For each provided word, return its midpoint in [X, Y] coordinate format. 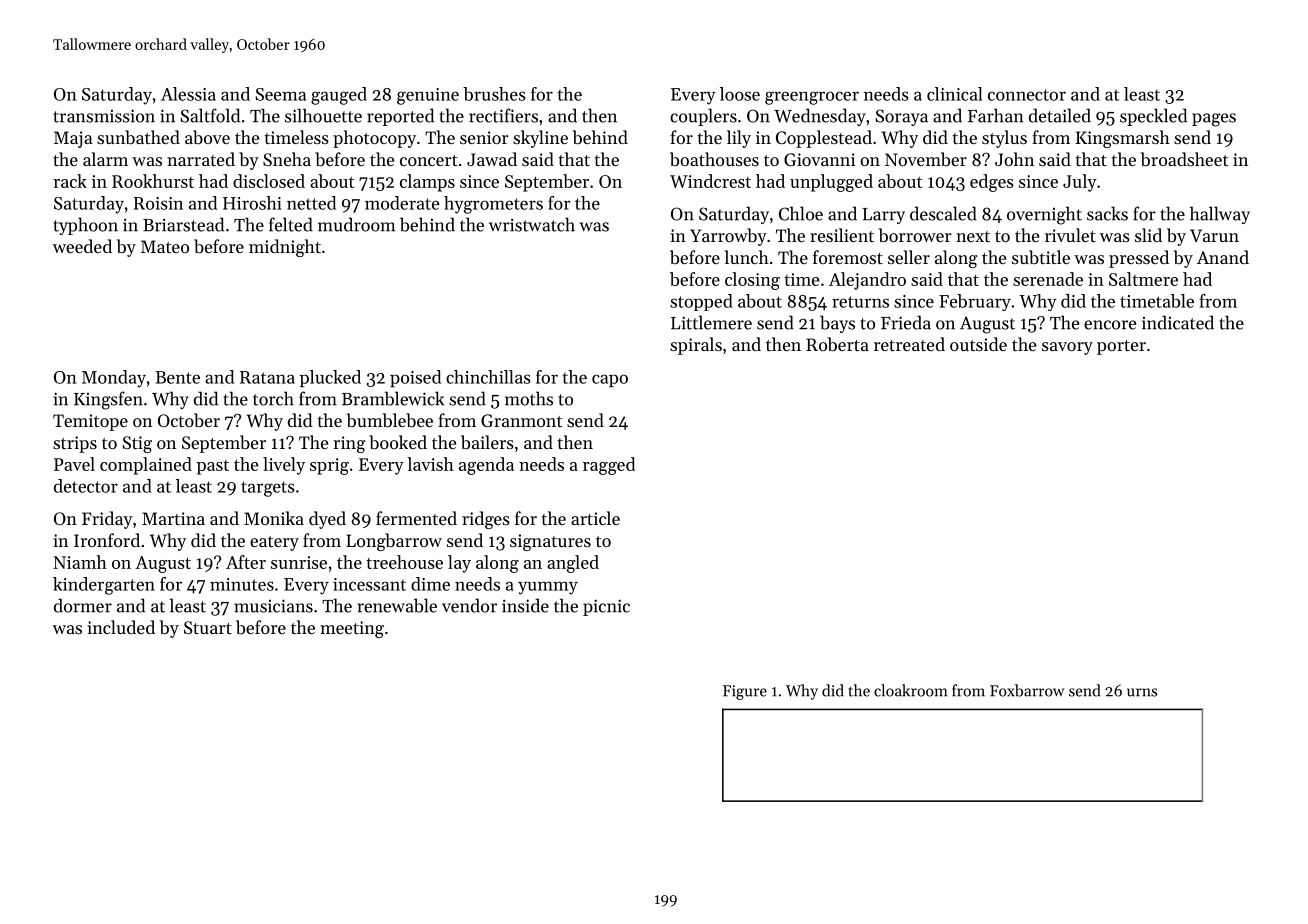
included [121, 627]
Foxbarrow [1027, 690]
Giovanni [819, 159]
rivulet [1070, 235]
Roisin [158, 203]
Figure [745, 692]
